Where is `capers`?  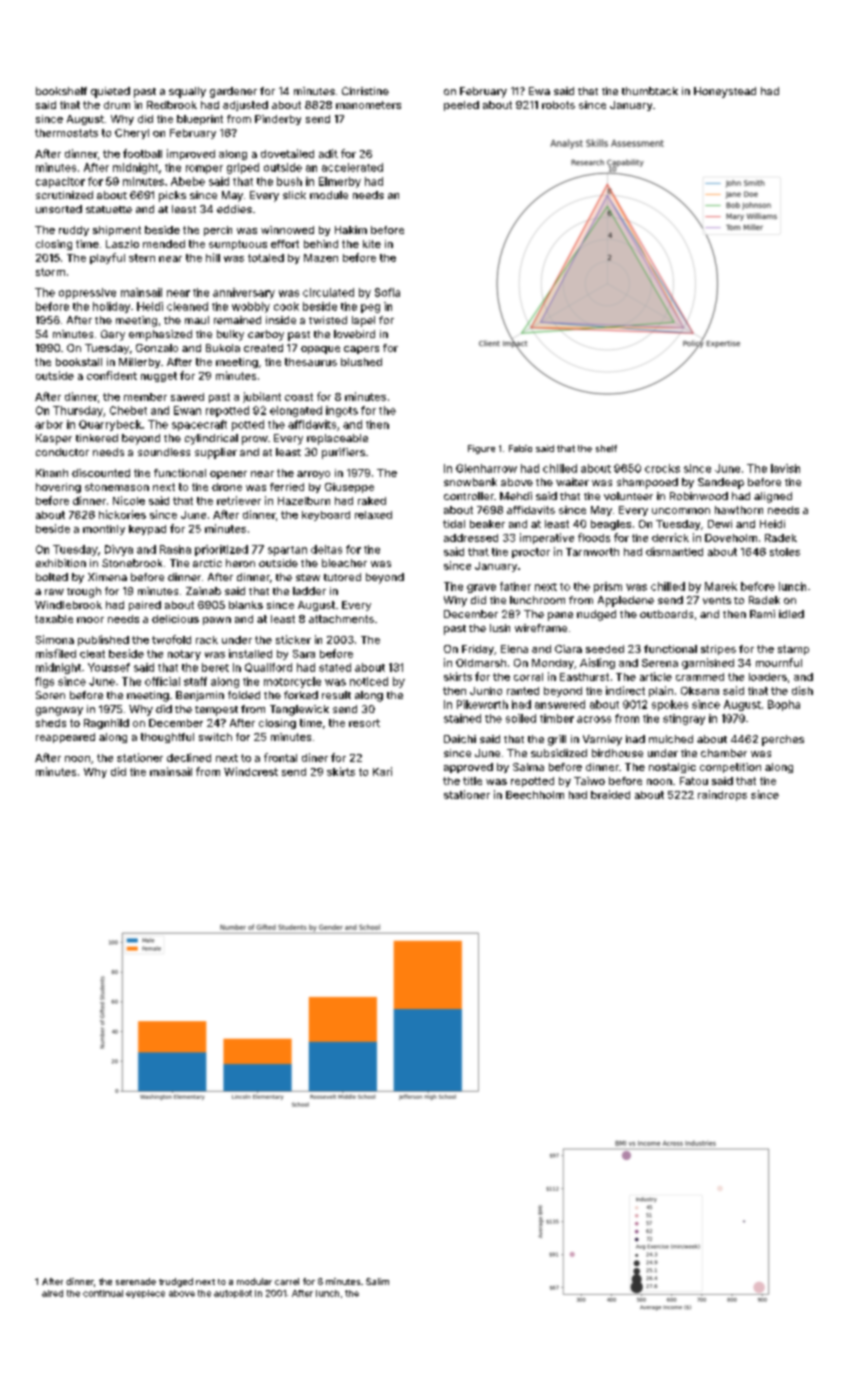
capers is located at coordinates (361, 350).
